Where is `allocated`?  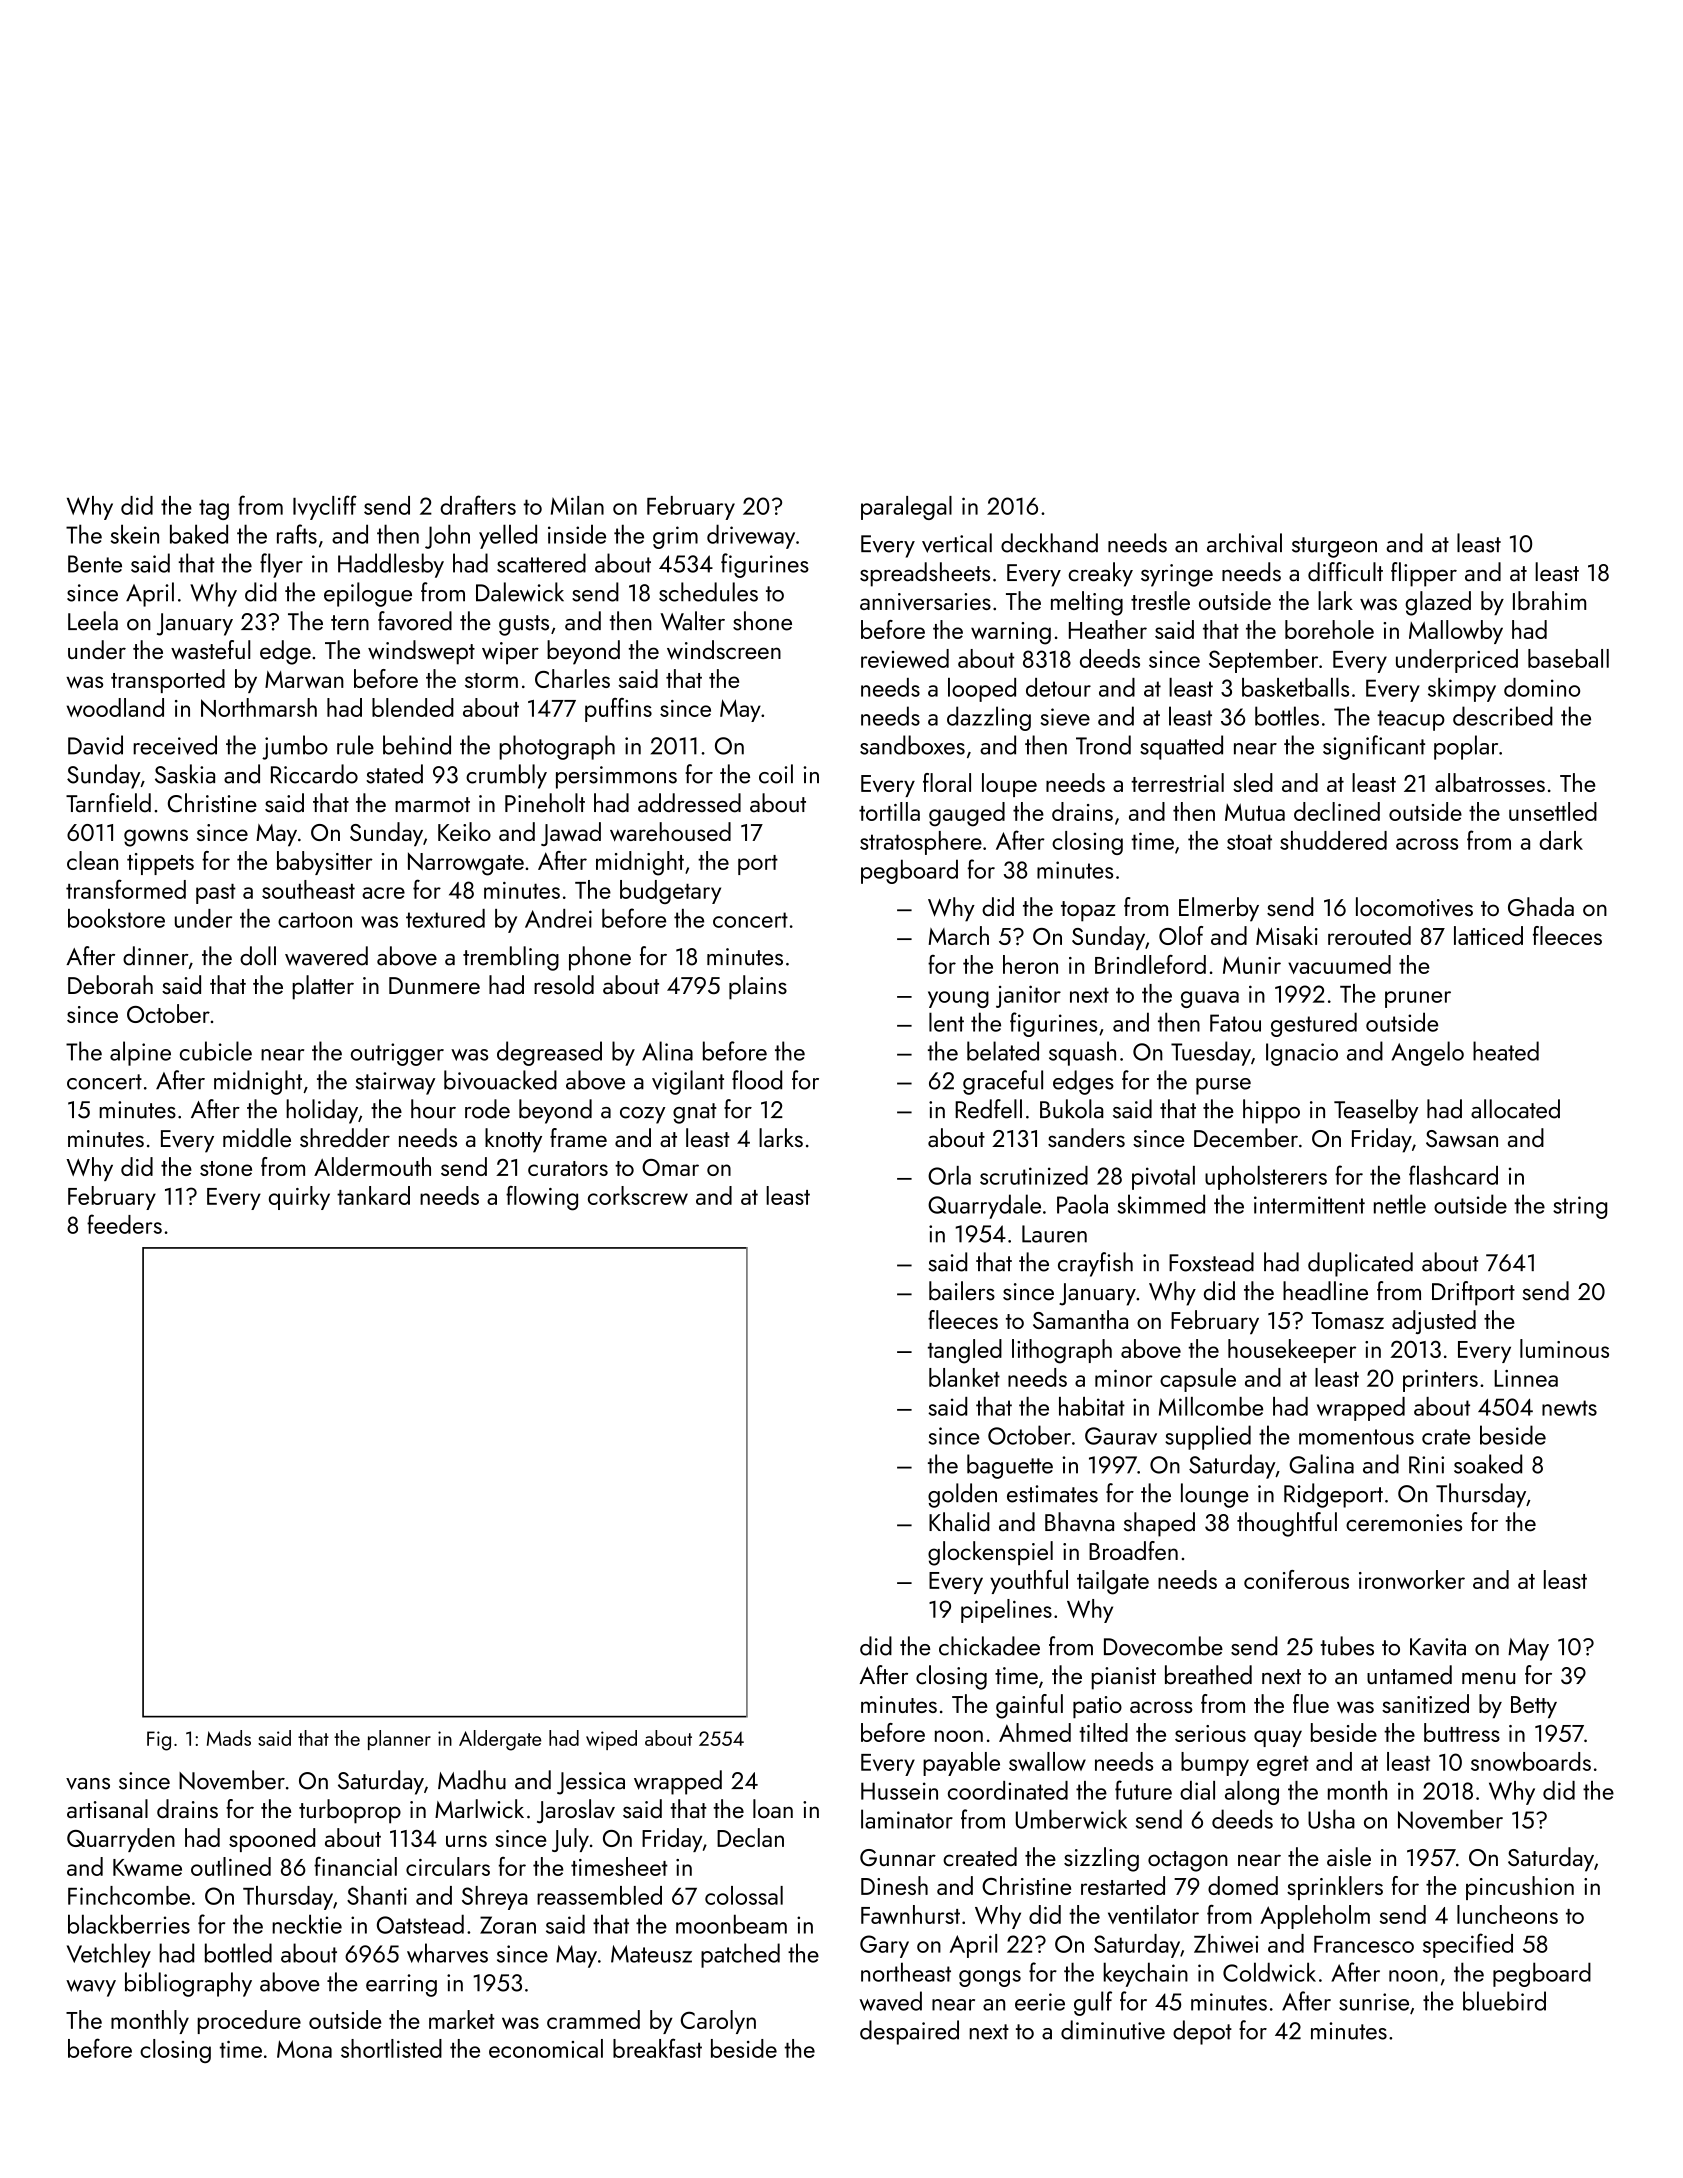
allocated is located at coordinates (1515, 1109).
